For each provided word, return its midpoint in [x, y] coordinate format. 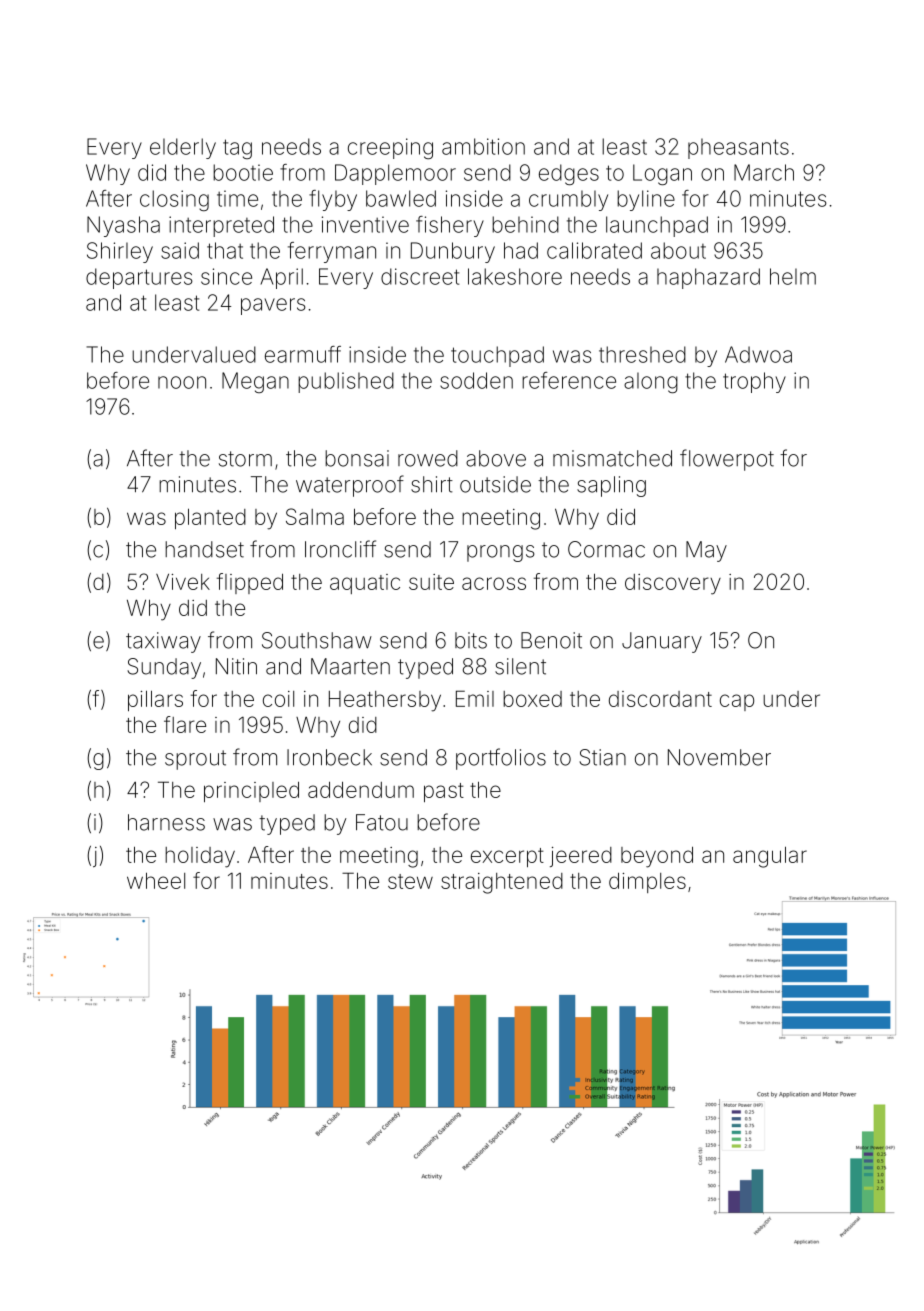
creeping [390, 148]
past [444, 792]
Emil [475, 698]
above [496, 458]
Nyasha [123, 226]
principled [251, 791]
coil [278, 699]
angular [770, 857]
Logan [662, 174]
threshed [642, 354]
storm [245, 459]
